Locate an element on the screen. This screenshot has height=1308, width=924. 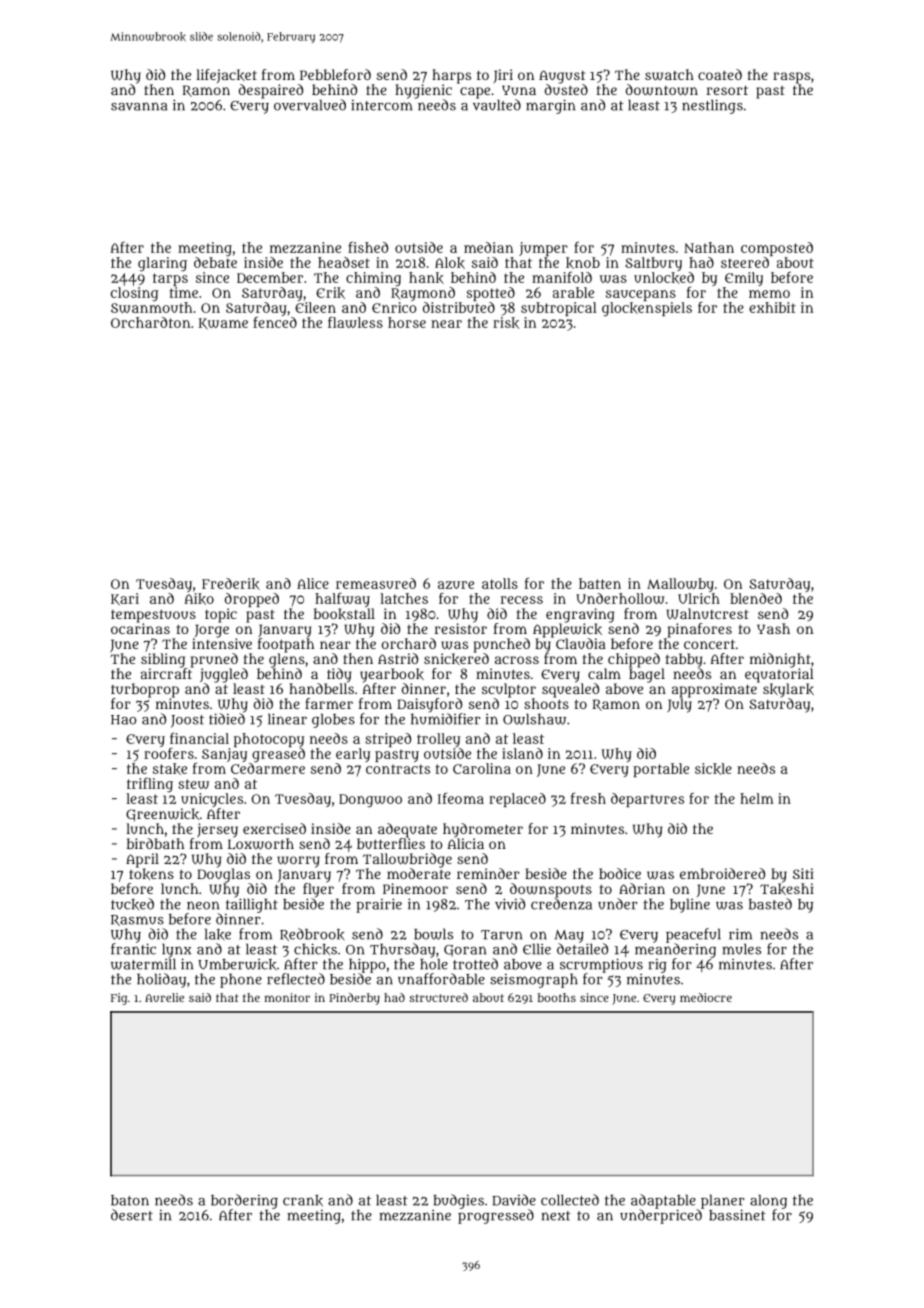
mules is located at coordinates (741, 949).
